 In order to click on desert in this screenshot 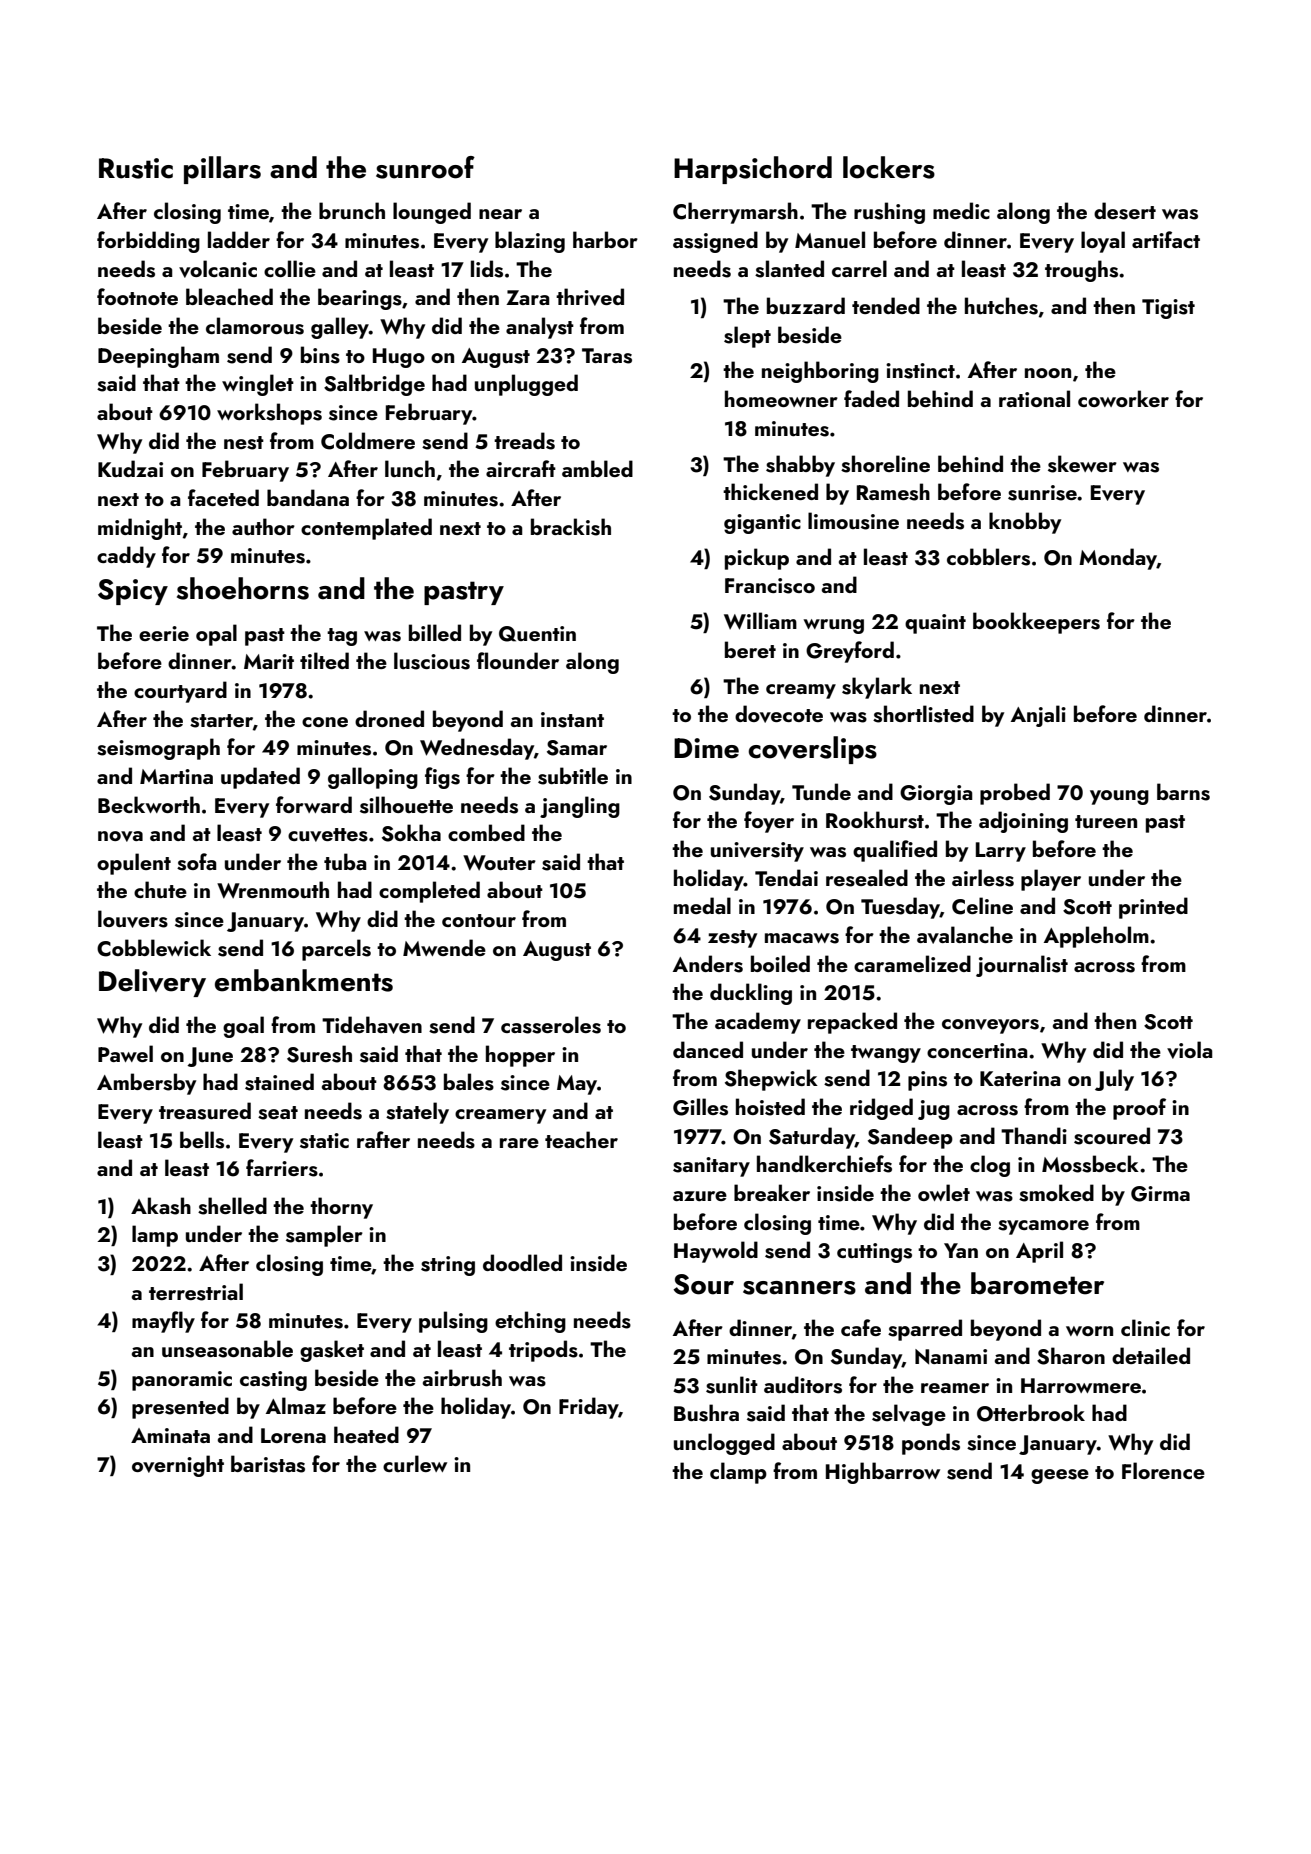, I will do `click(1125, 211)`.
